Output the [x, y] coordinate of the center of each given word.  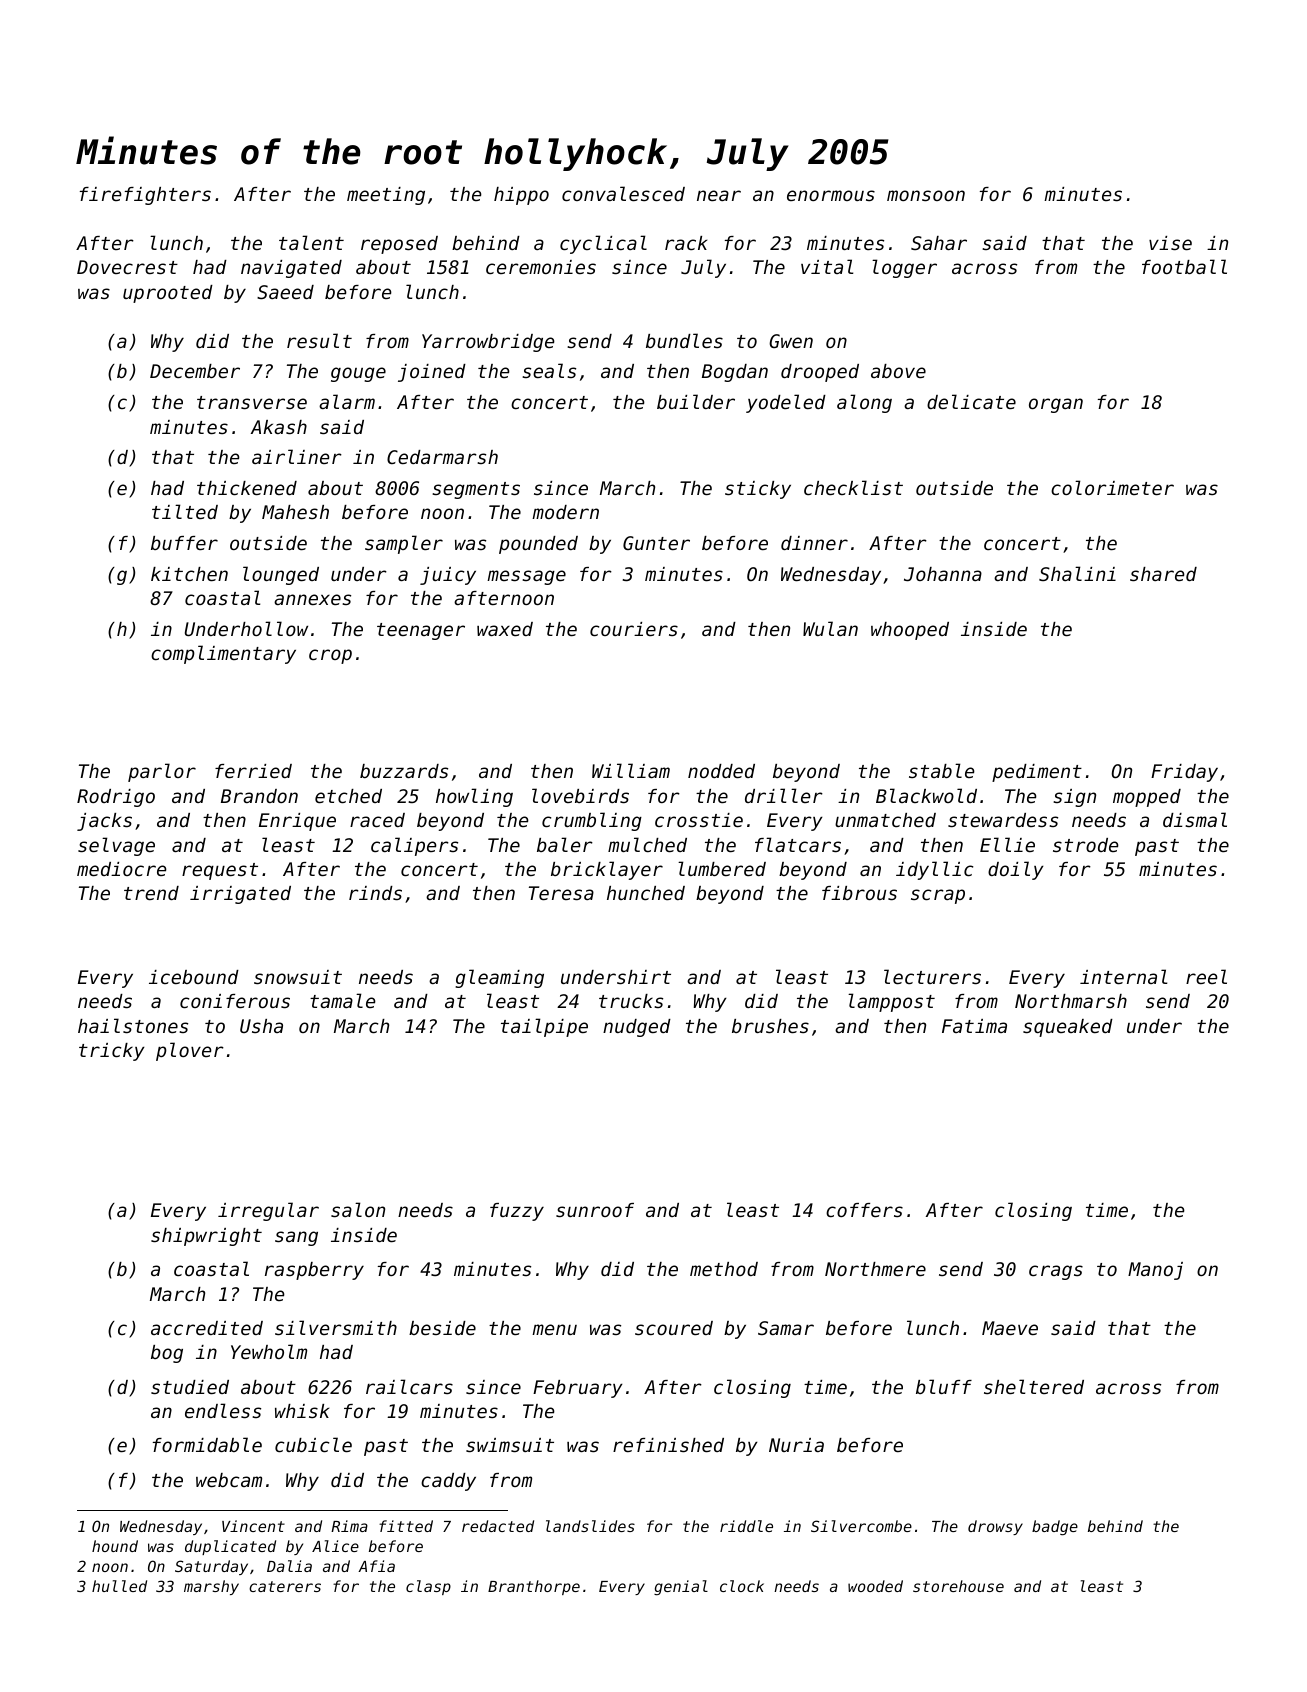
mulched [647, 844]
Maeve [1010, 1328]
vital [827, 266]
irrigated [240, 895]
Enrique [297, 822]
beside [442, 1328]
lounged [281, 575]
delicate [971, 401]
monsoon [926, 195]
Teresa [561, 893]
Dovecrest [127, 267]
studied [190, 1387]
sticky [758, 490]
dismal [1195, 819]
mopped [1147, 798]
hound [115, 1546]
